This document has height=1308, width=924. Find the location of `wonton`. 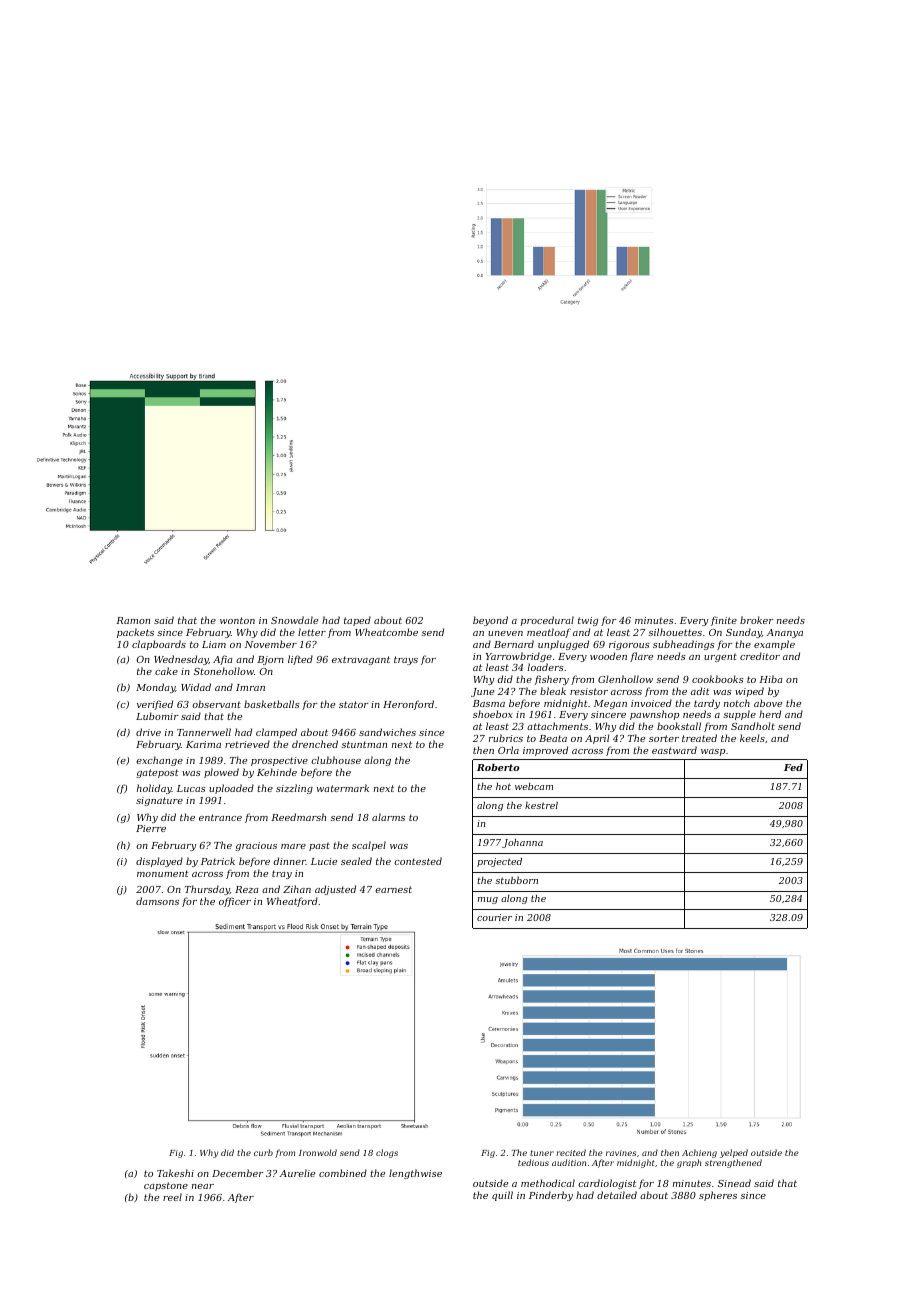

wonton is located at coordinates (237, 620).
